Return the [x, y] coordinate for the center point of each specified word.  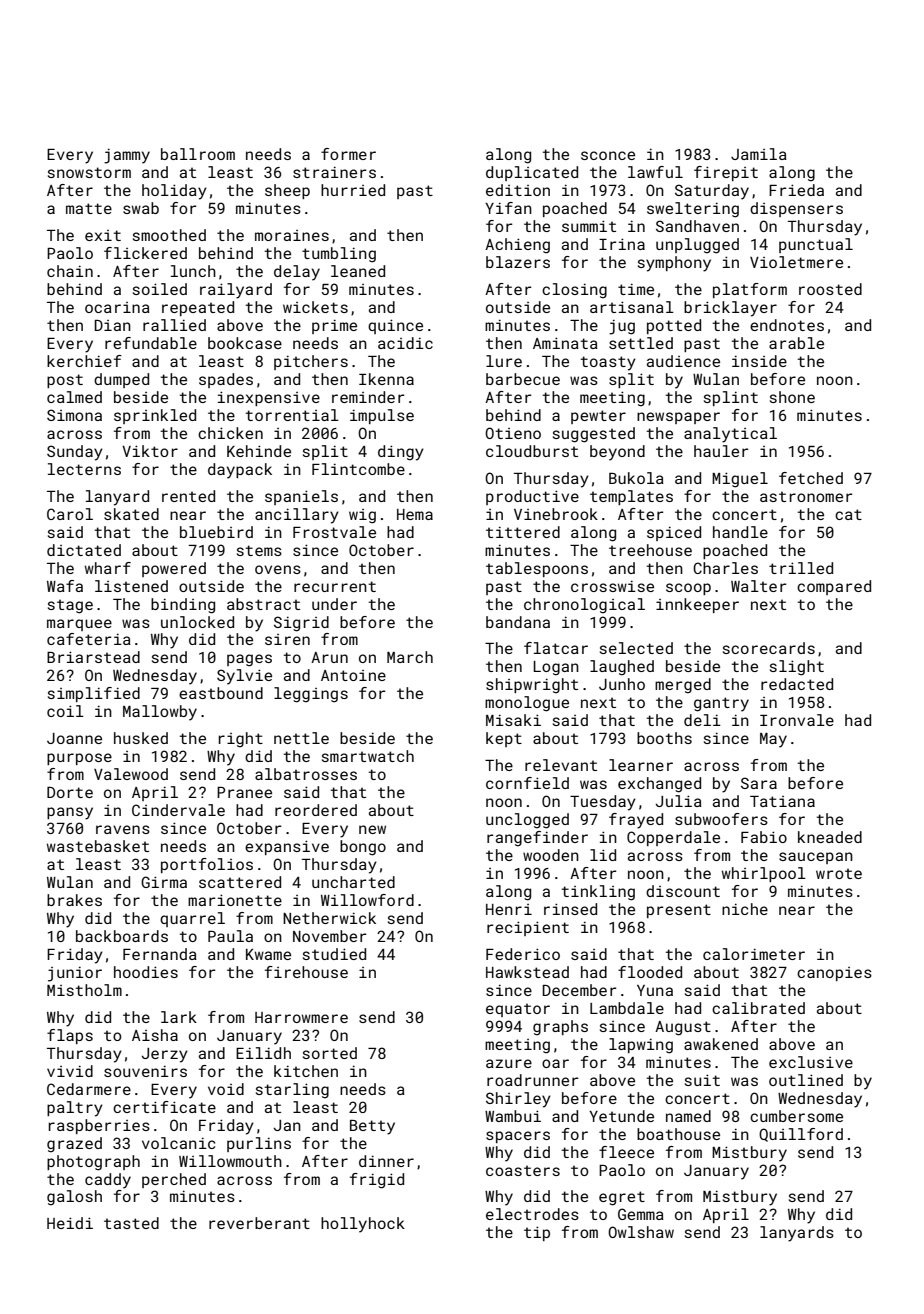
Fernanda [160, 954]
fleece [626, 1152]
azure [509, 1063]
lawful [655, 172]
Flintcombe [358, 469]
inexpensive [269, 398]
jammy [127, 156]
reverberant [259, 1223]
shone [792, 397]
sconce [608, 155]
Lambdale [627, 1008]
